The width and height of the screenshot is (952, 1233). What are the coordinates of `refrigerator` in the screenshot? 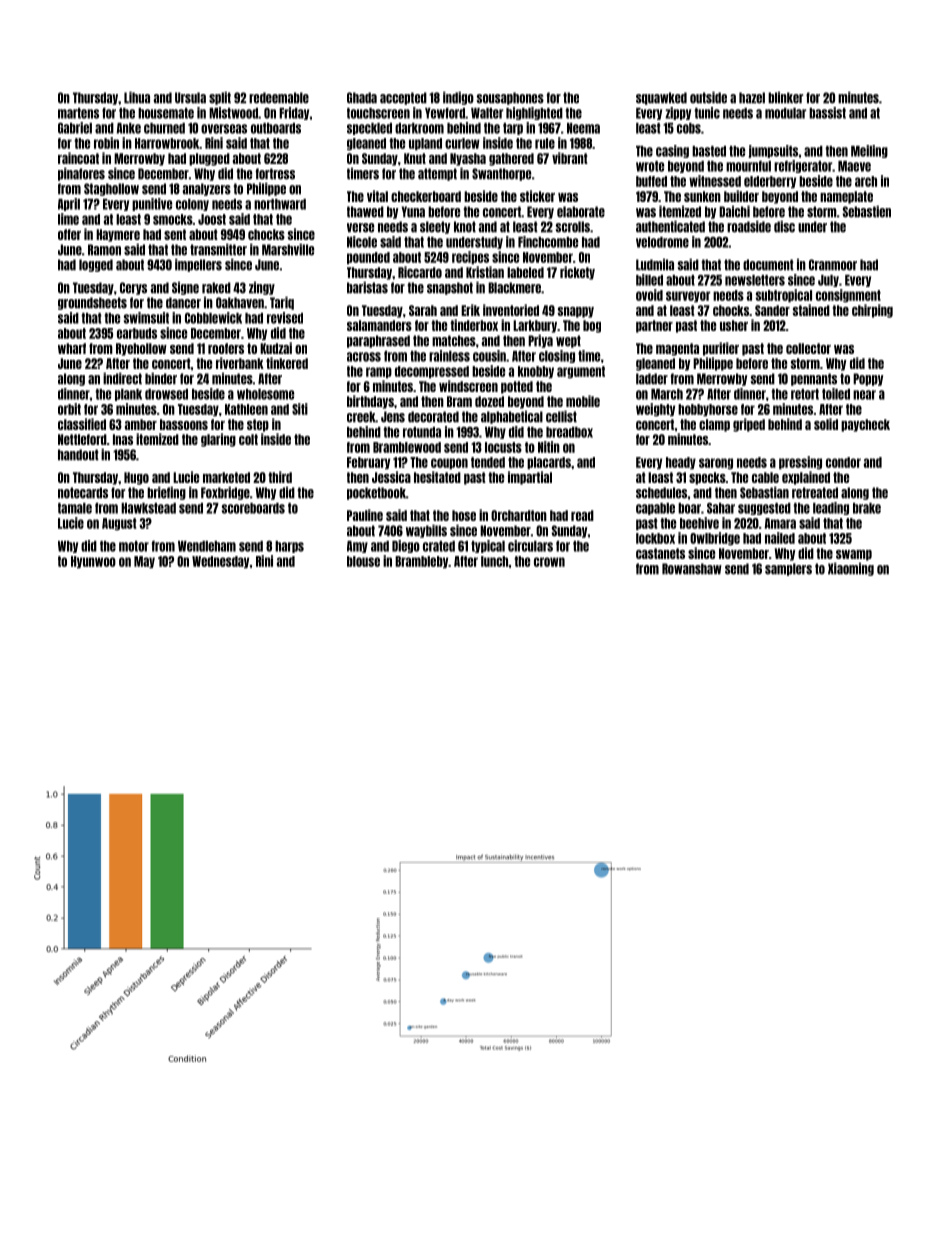 It's located at (803, 166).
